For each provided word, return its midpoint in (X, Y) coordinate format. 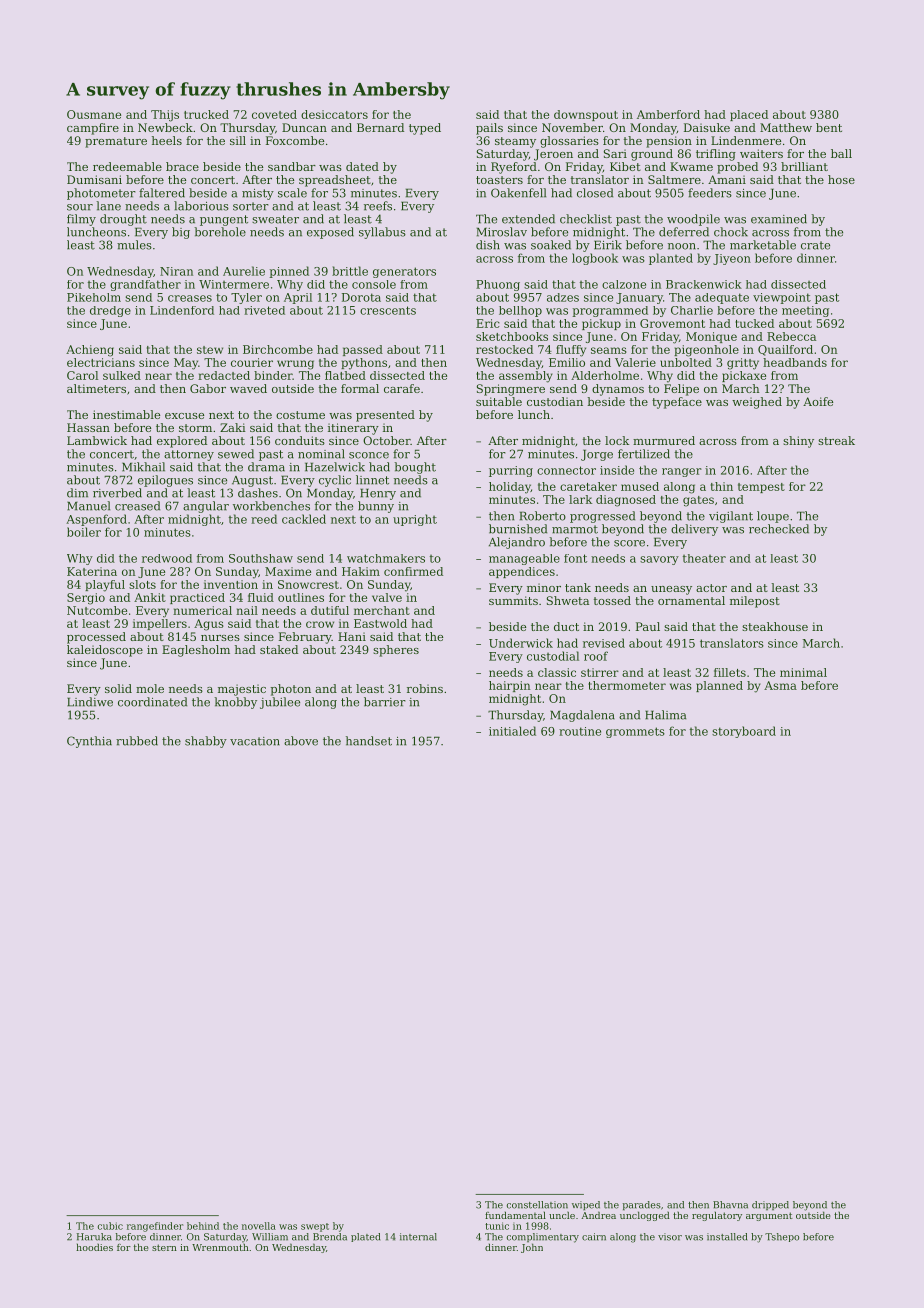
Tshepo (782, 1237)
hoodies (94, 1247)
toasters (499, 180)
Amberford (668, 114)
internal (418, 1237)
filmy (81, 220)
